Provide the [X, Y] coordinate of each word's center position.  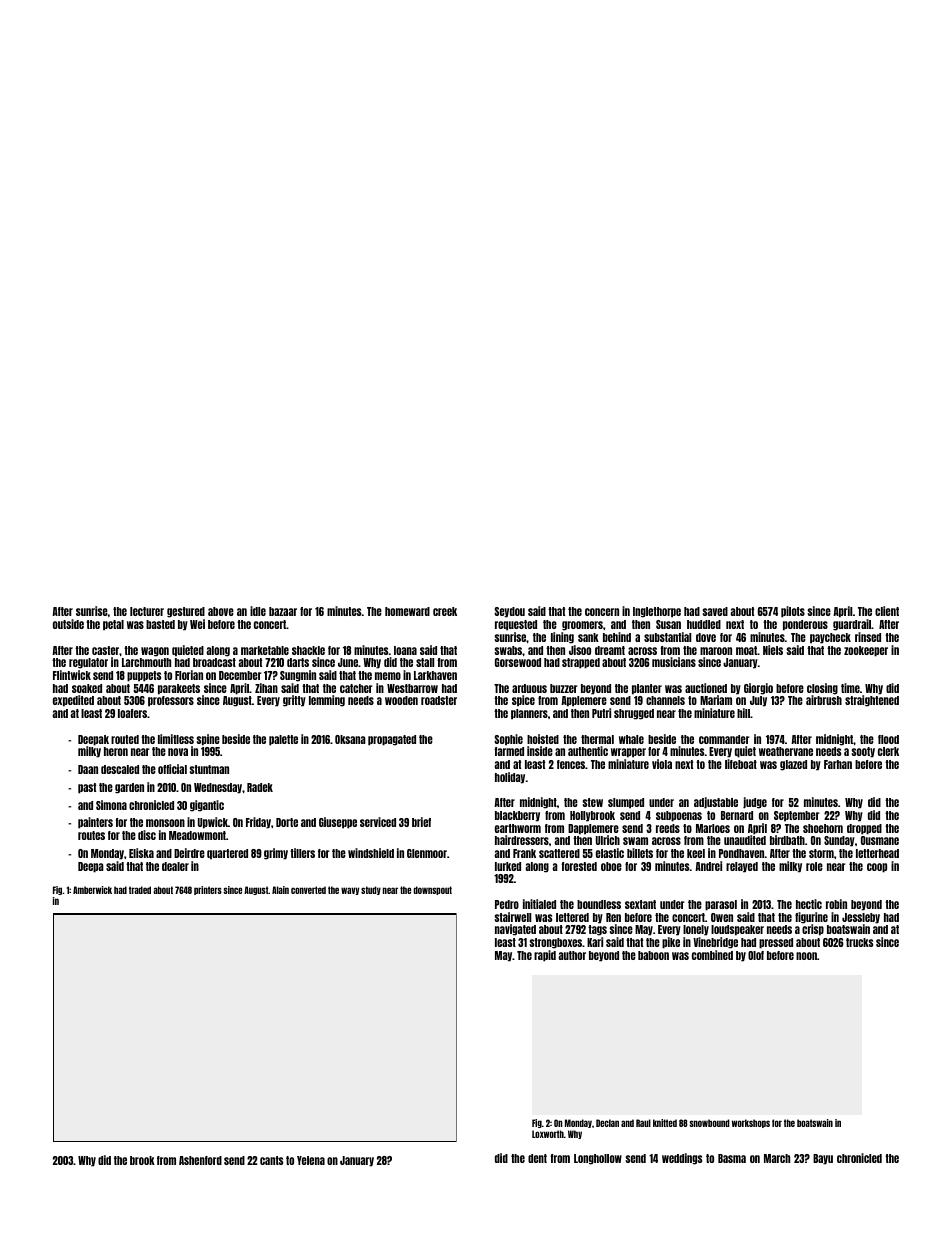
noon [806, 956]
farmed [509, 751]
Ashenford [200, 1160]
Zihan [266, 688]
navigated [515, 930]
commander [724, 739]
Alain [280, 890]
